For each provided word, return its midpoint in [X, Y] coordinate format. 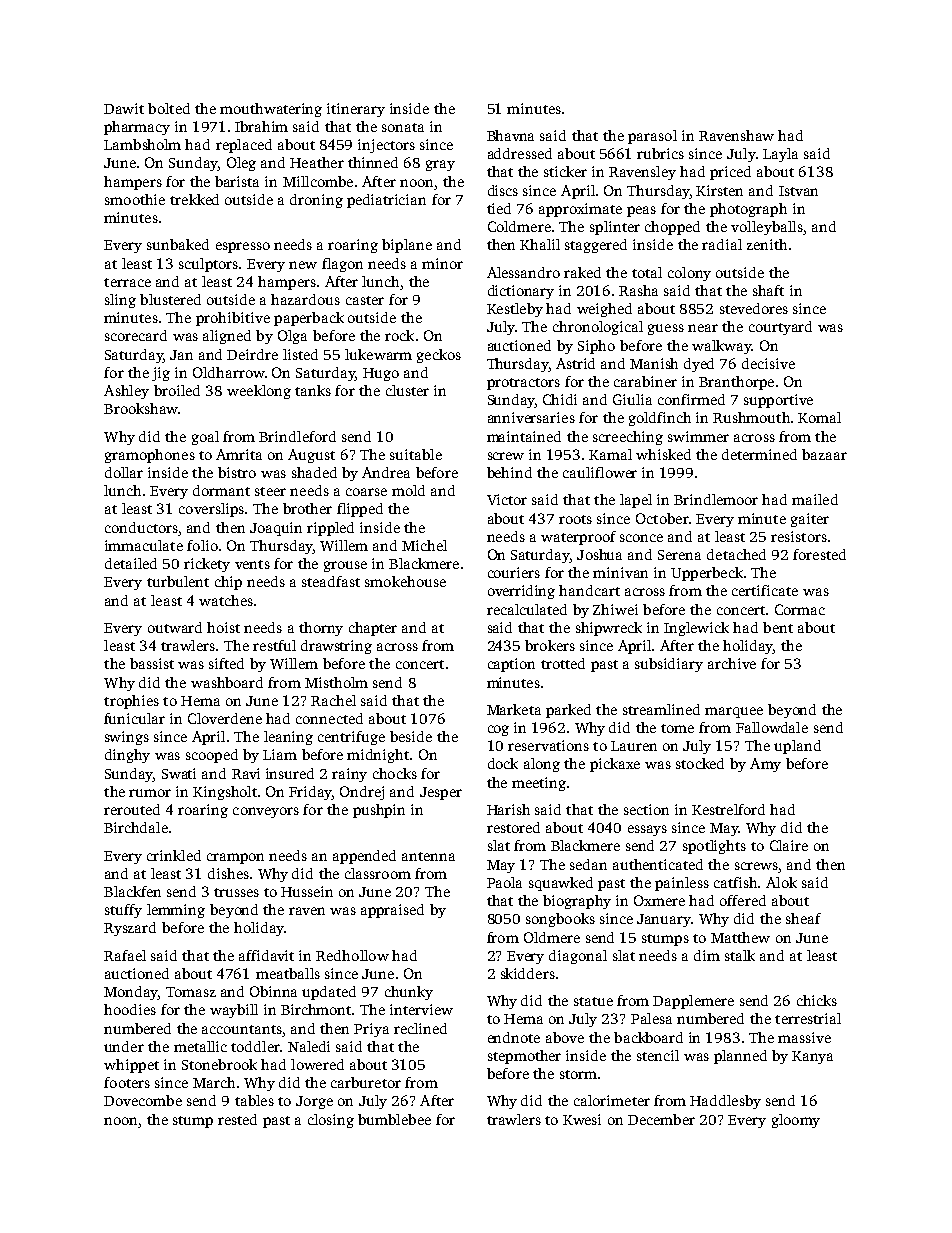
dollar [124, 472]
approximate [580, 210]
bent [778, 627]
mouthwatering [271, 110]
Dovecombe [143, 1100]
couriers [514, 572]
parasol [652, 137]
